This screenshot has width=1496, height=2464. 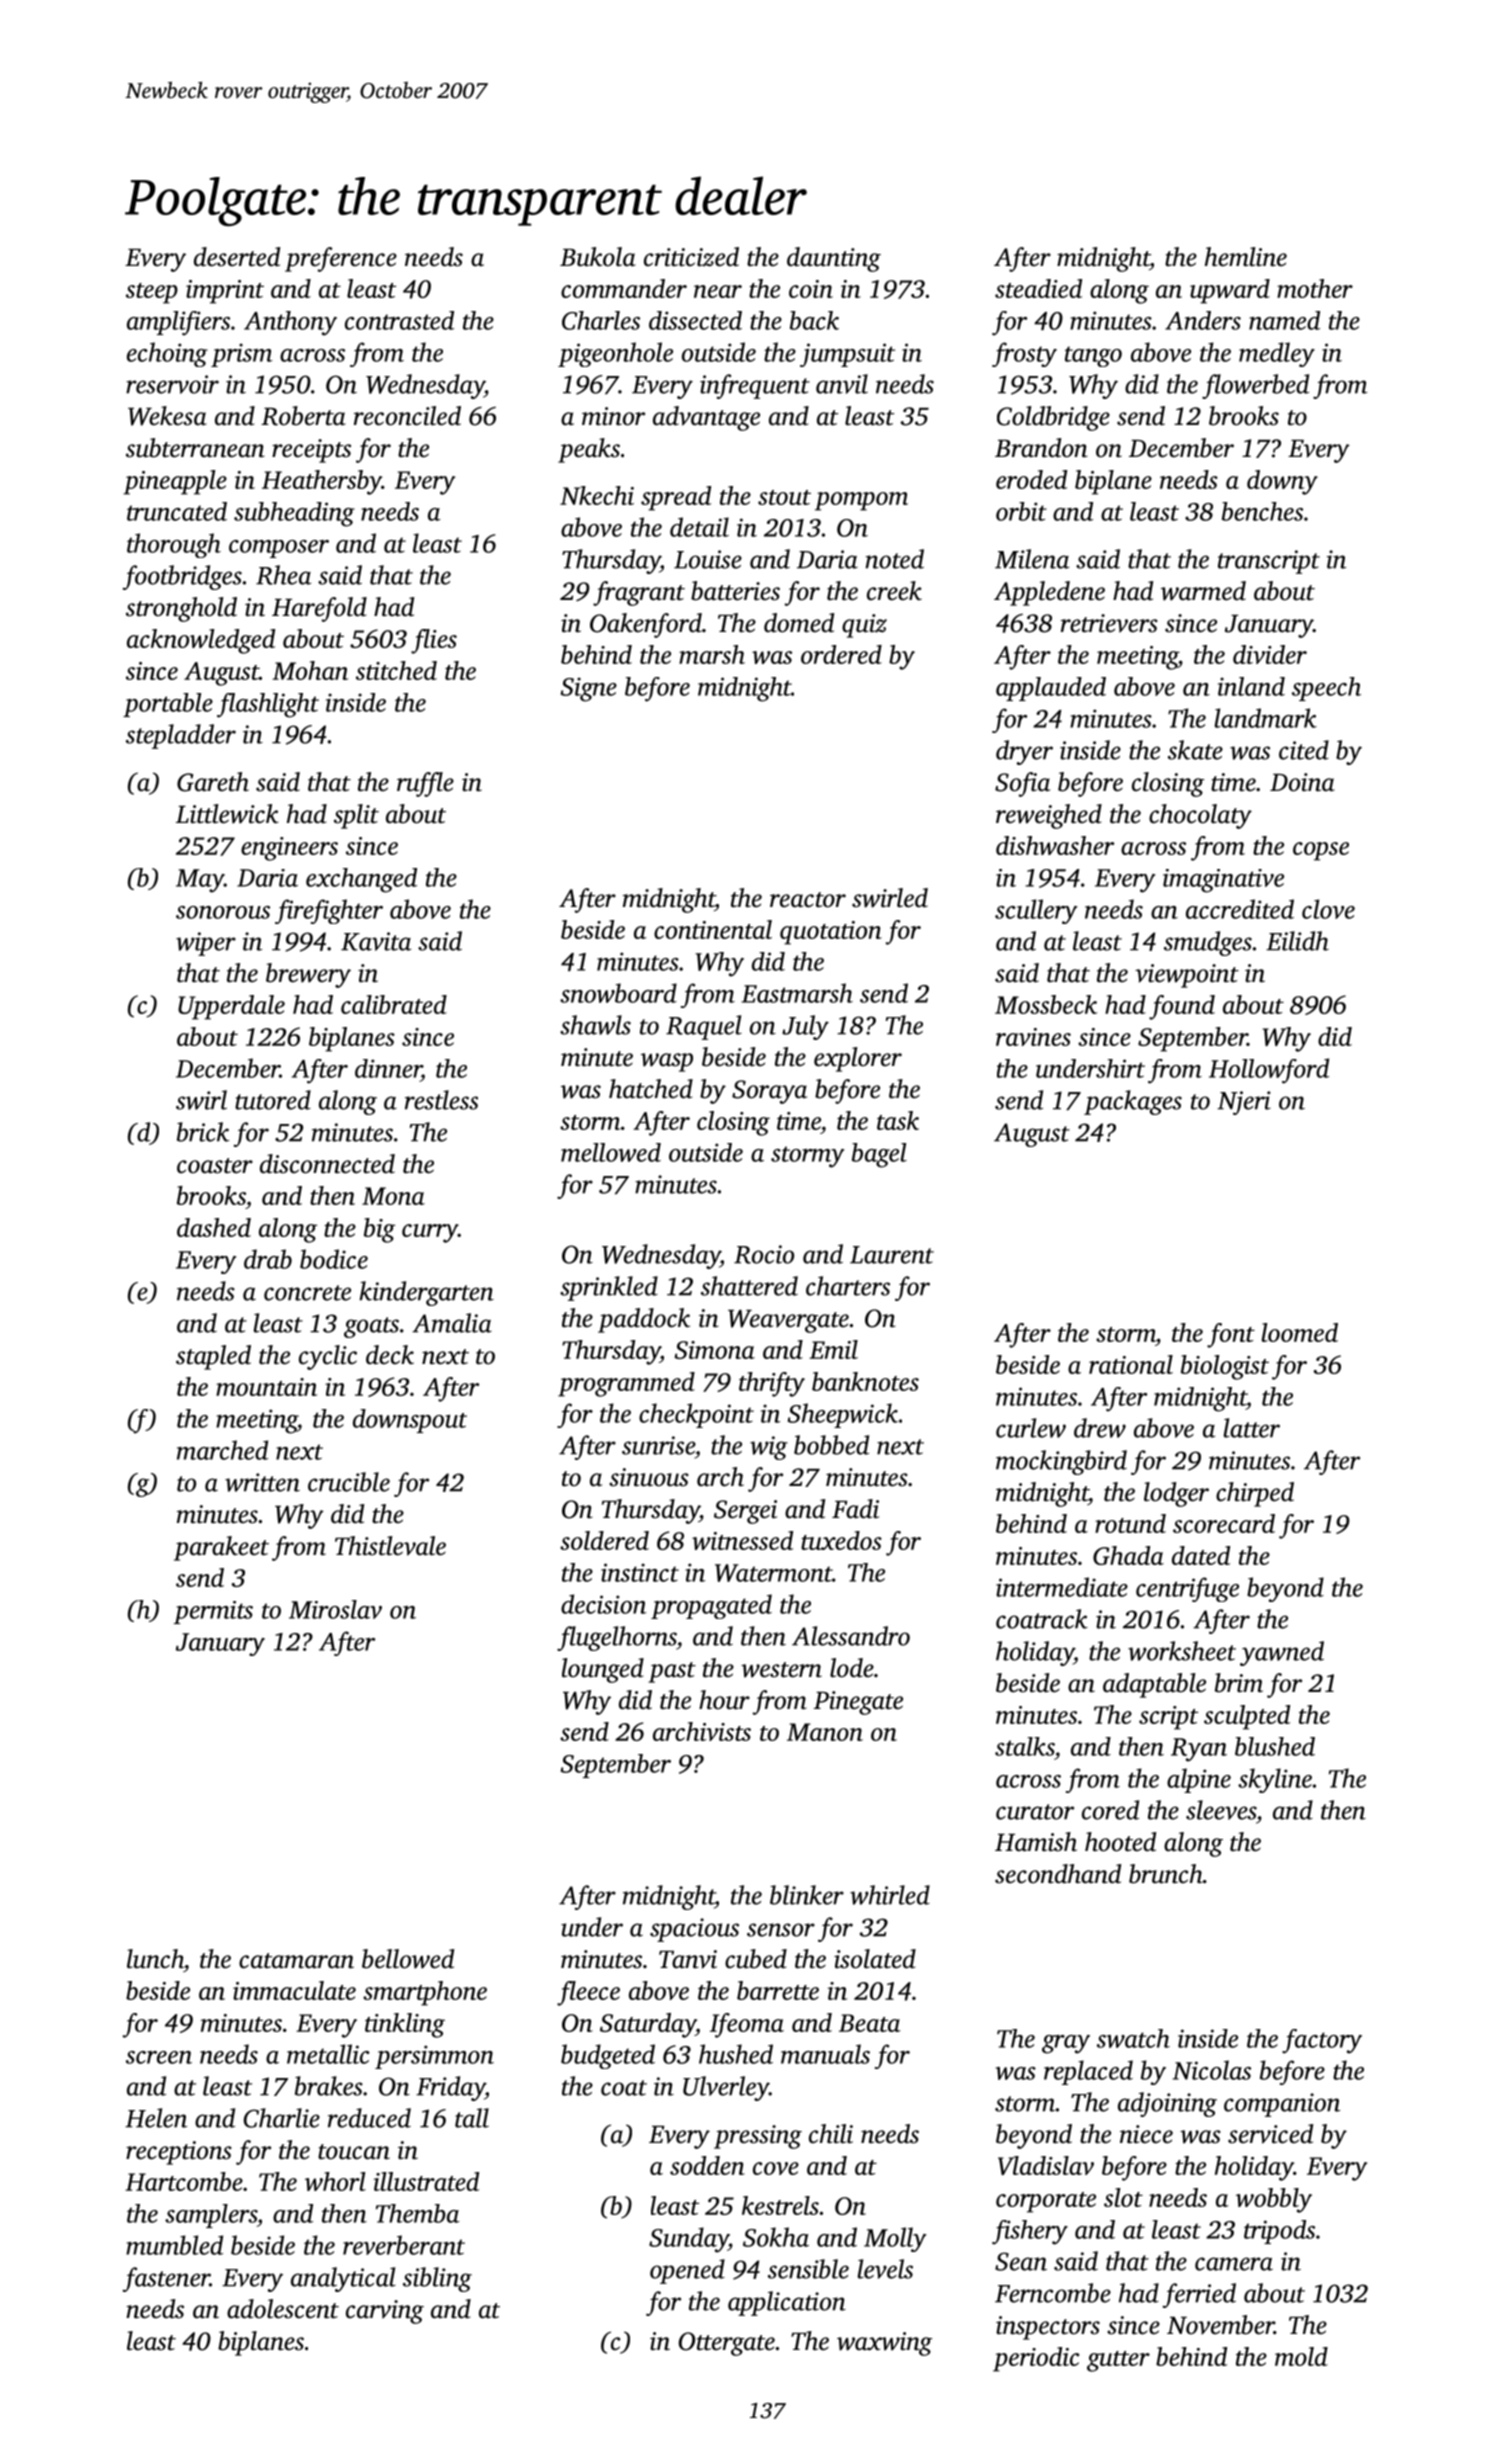 What do you see at coordinates (756, 1959) in the screenshot?
I see `cubed` at bounding box center [756, 1959].
